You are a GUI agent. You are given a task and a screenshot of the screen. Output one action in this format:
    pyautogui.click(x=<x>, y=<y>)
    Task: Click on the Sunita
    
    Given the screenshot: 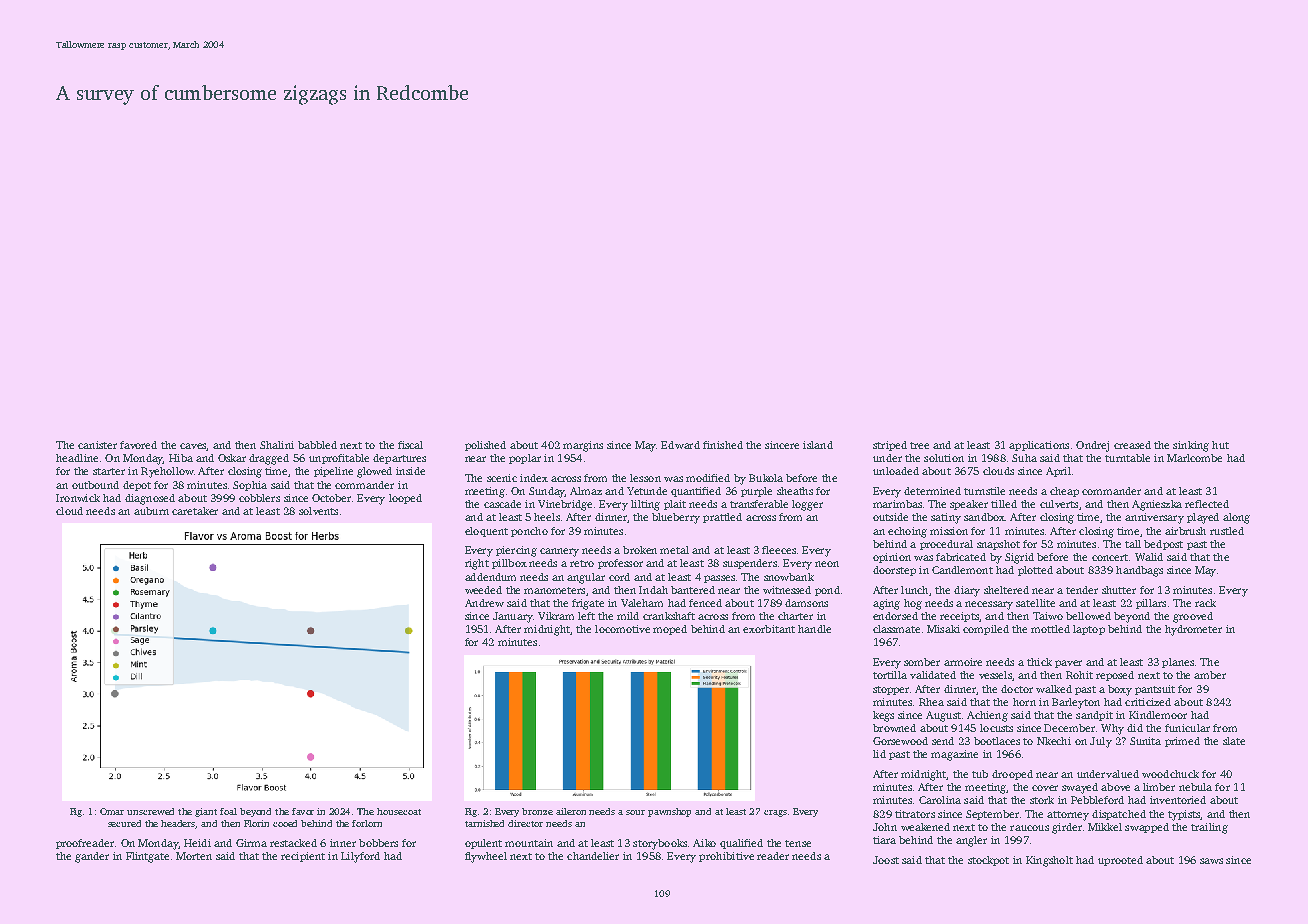 What is the action you would take?
    pyautogui.click(x=1145, y=741)
